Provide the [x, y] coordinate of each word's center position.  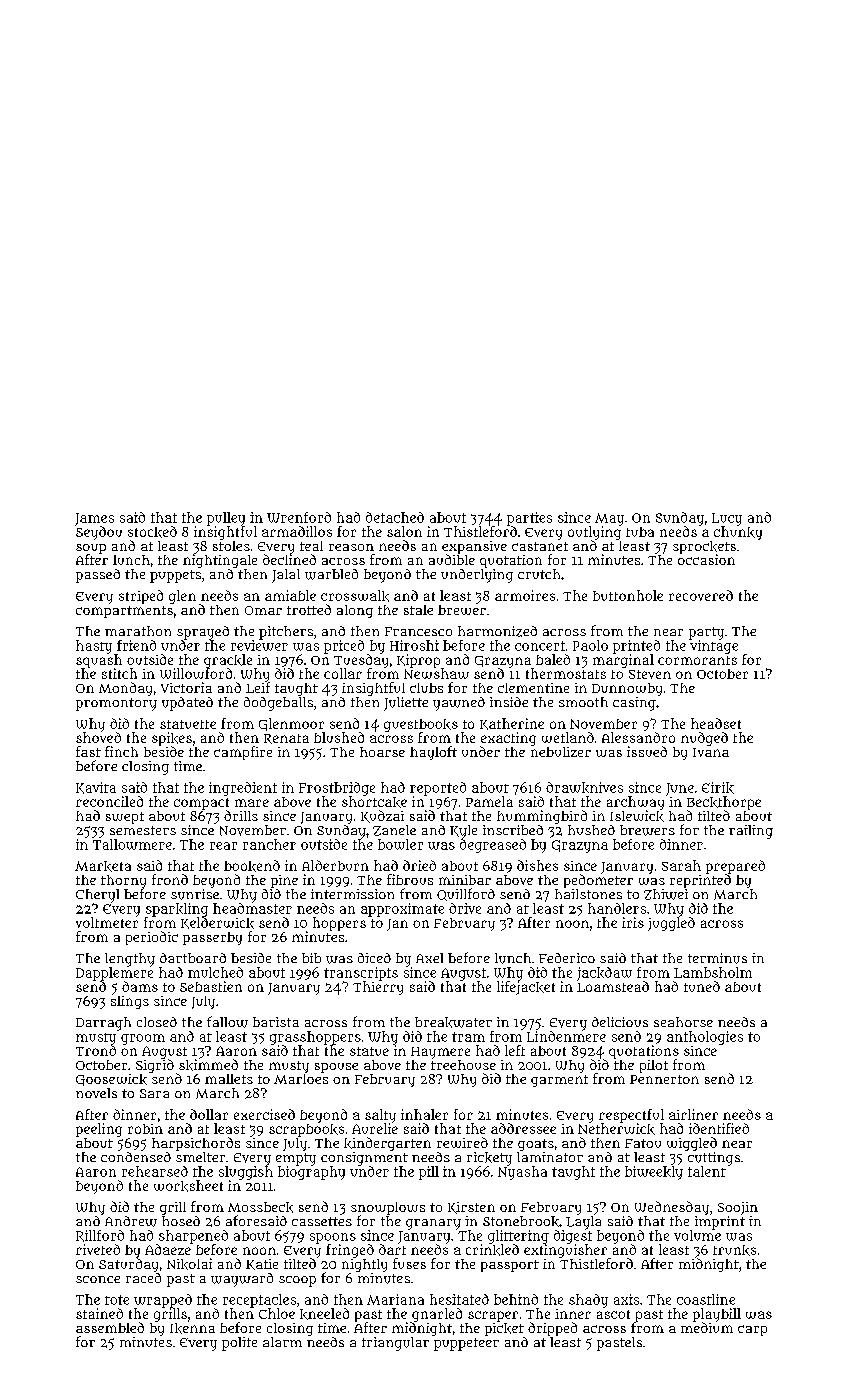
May [609, 519]
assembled [110, 1327]
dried [419, 865]
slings [130, 1002]
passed [98, 576]
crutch [539, 574]
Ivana [711, 752]
